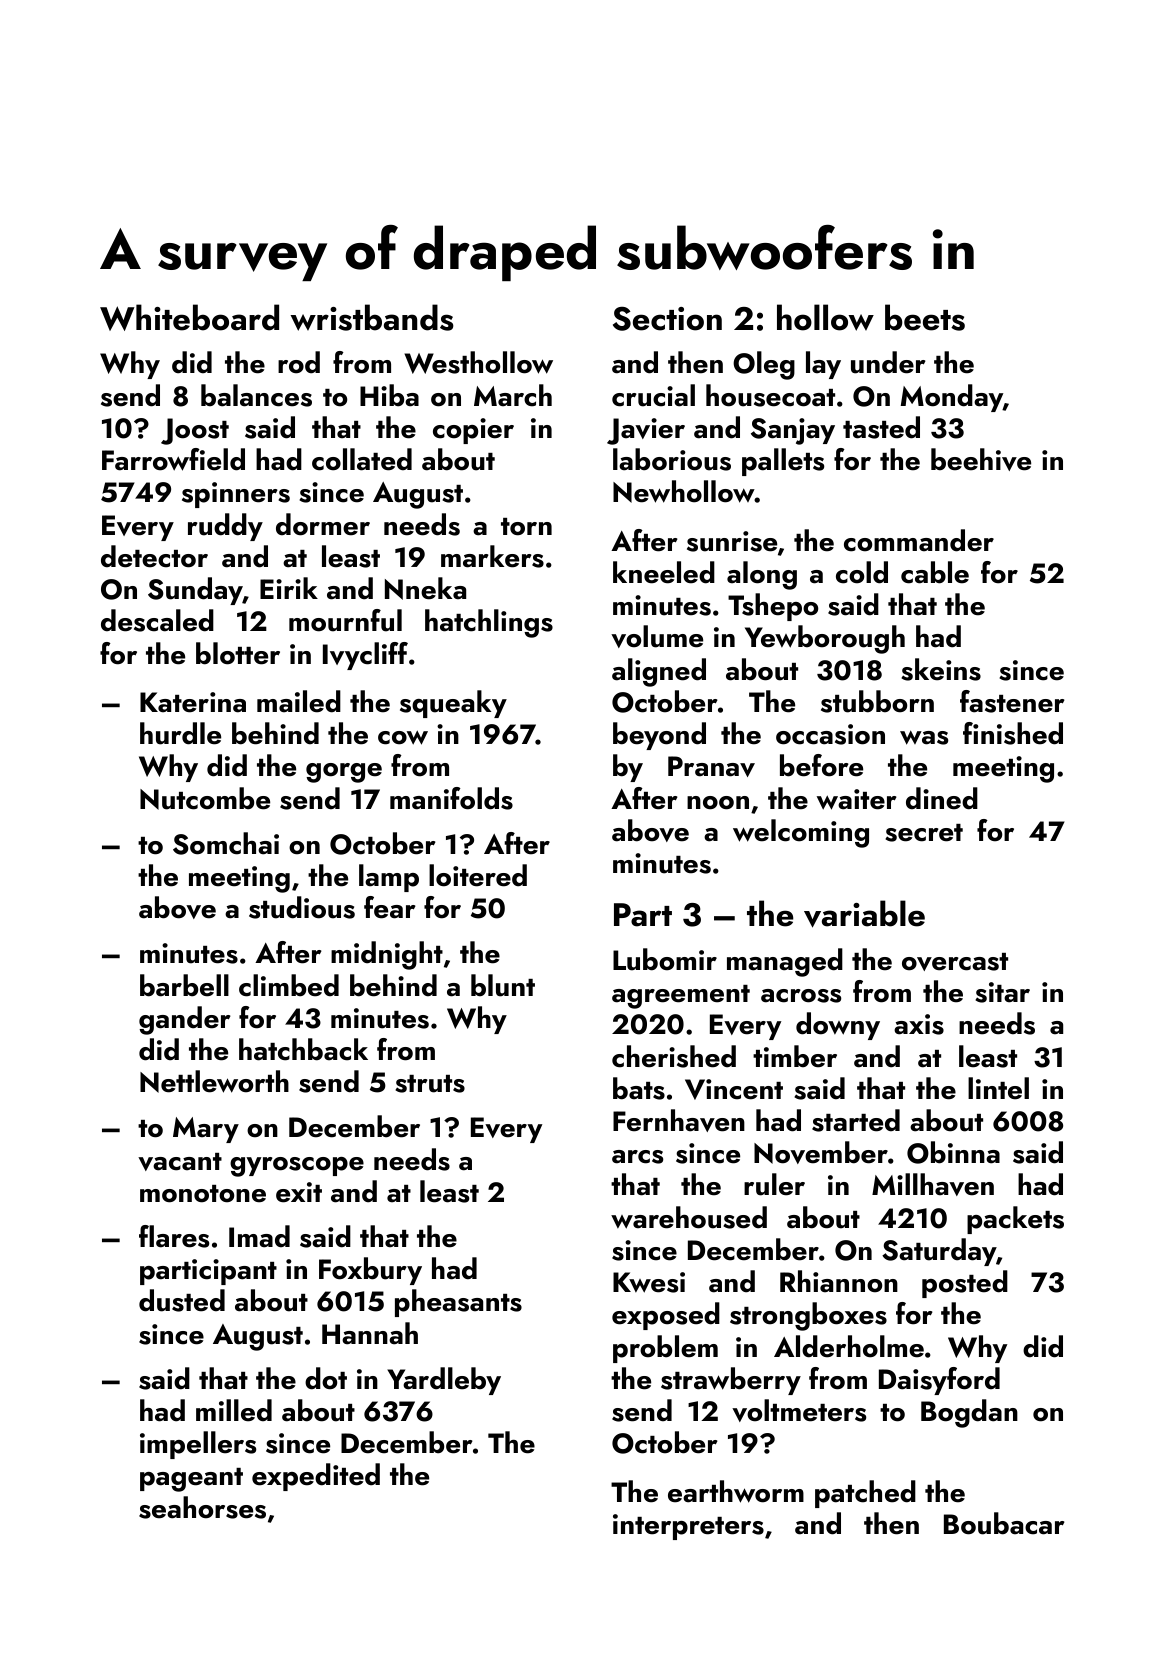 The image size is (1165, 1654). I want to click on overcast, so click(955, 962).
